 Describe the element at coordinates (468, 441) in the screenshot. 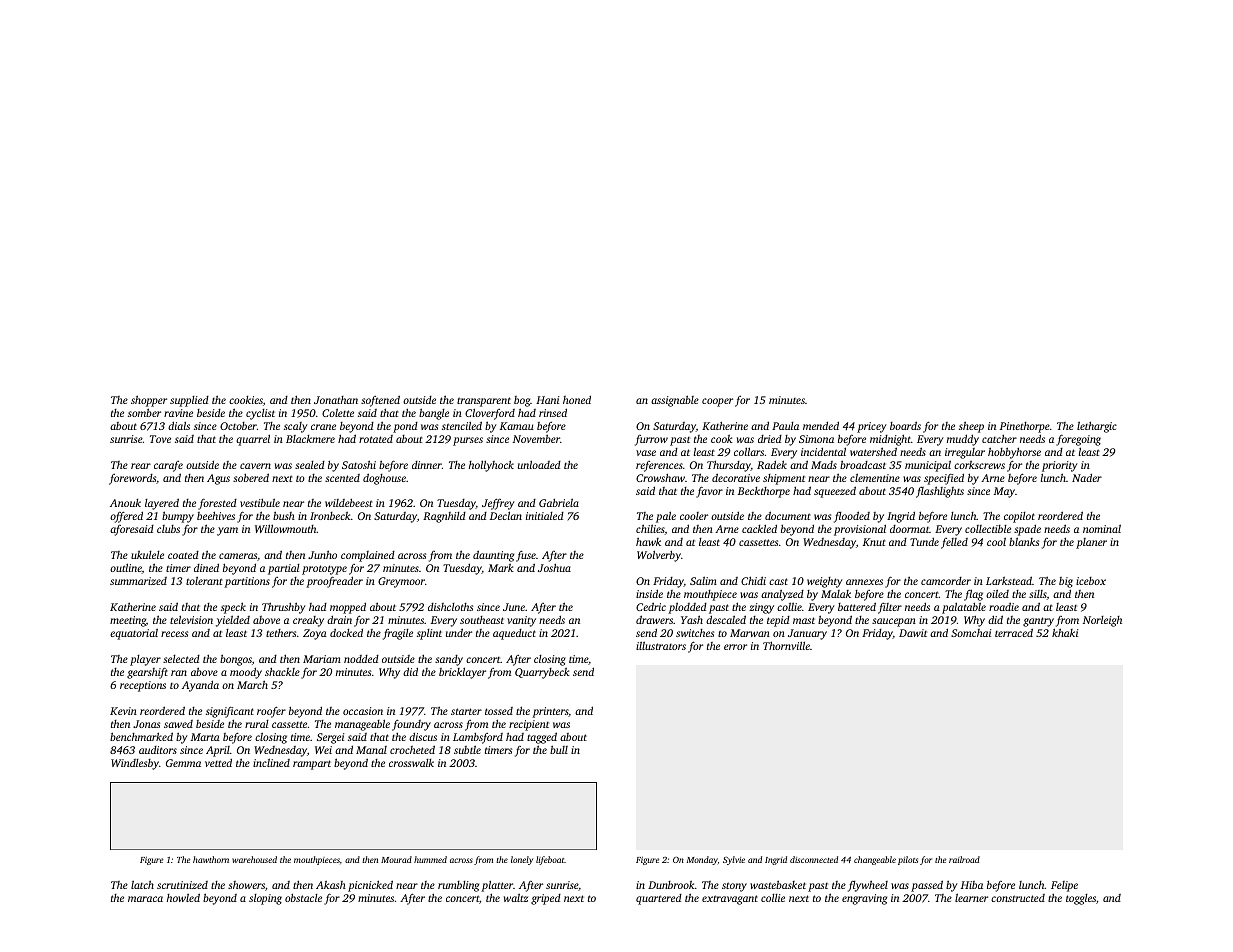

I see `purses` at that location.
